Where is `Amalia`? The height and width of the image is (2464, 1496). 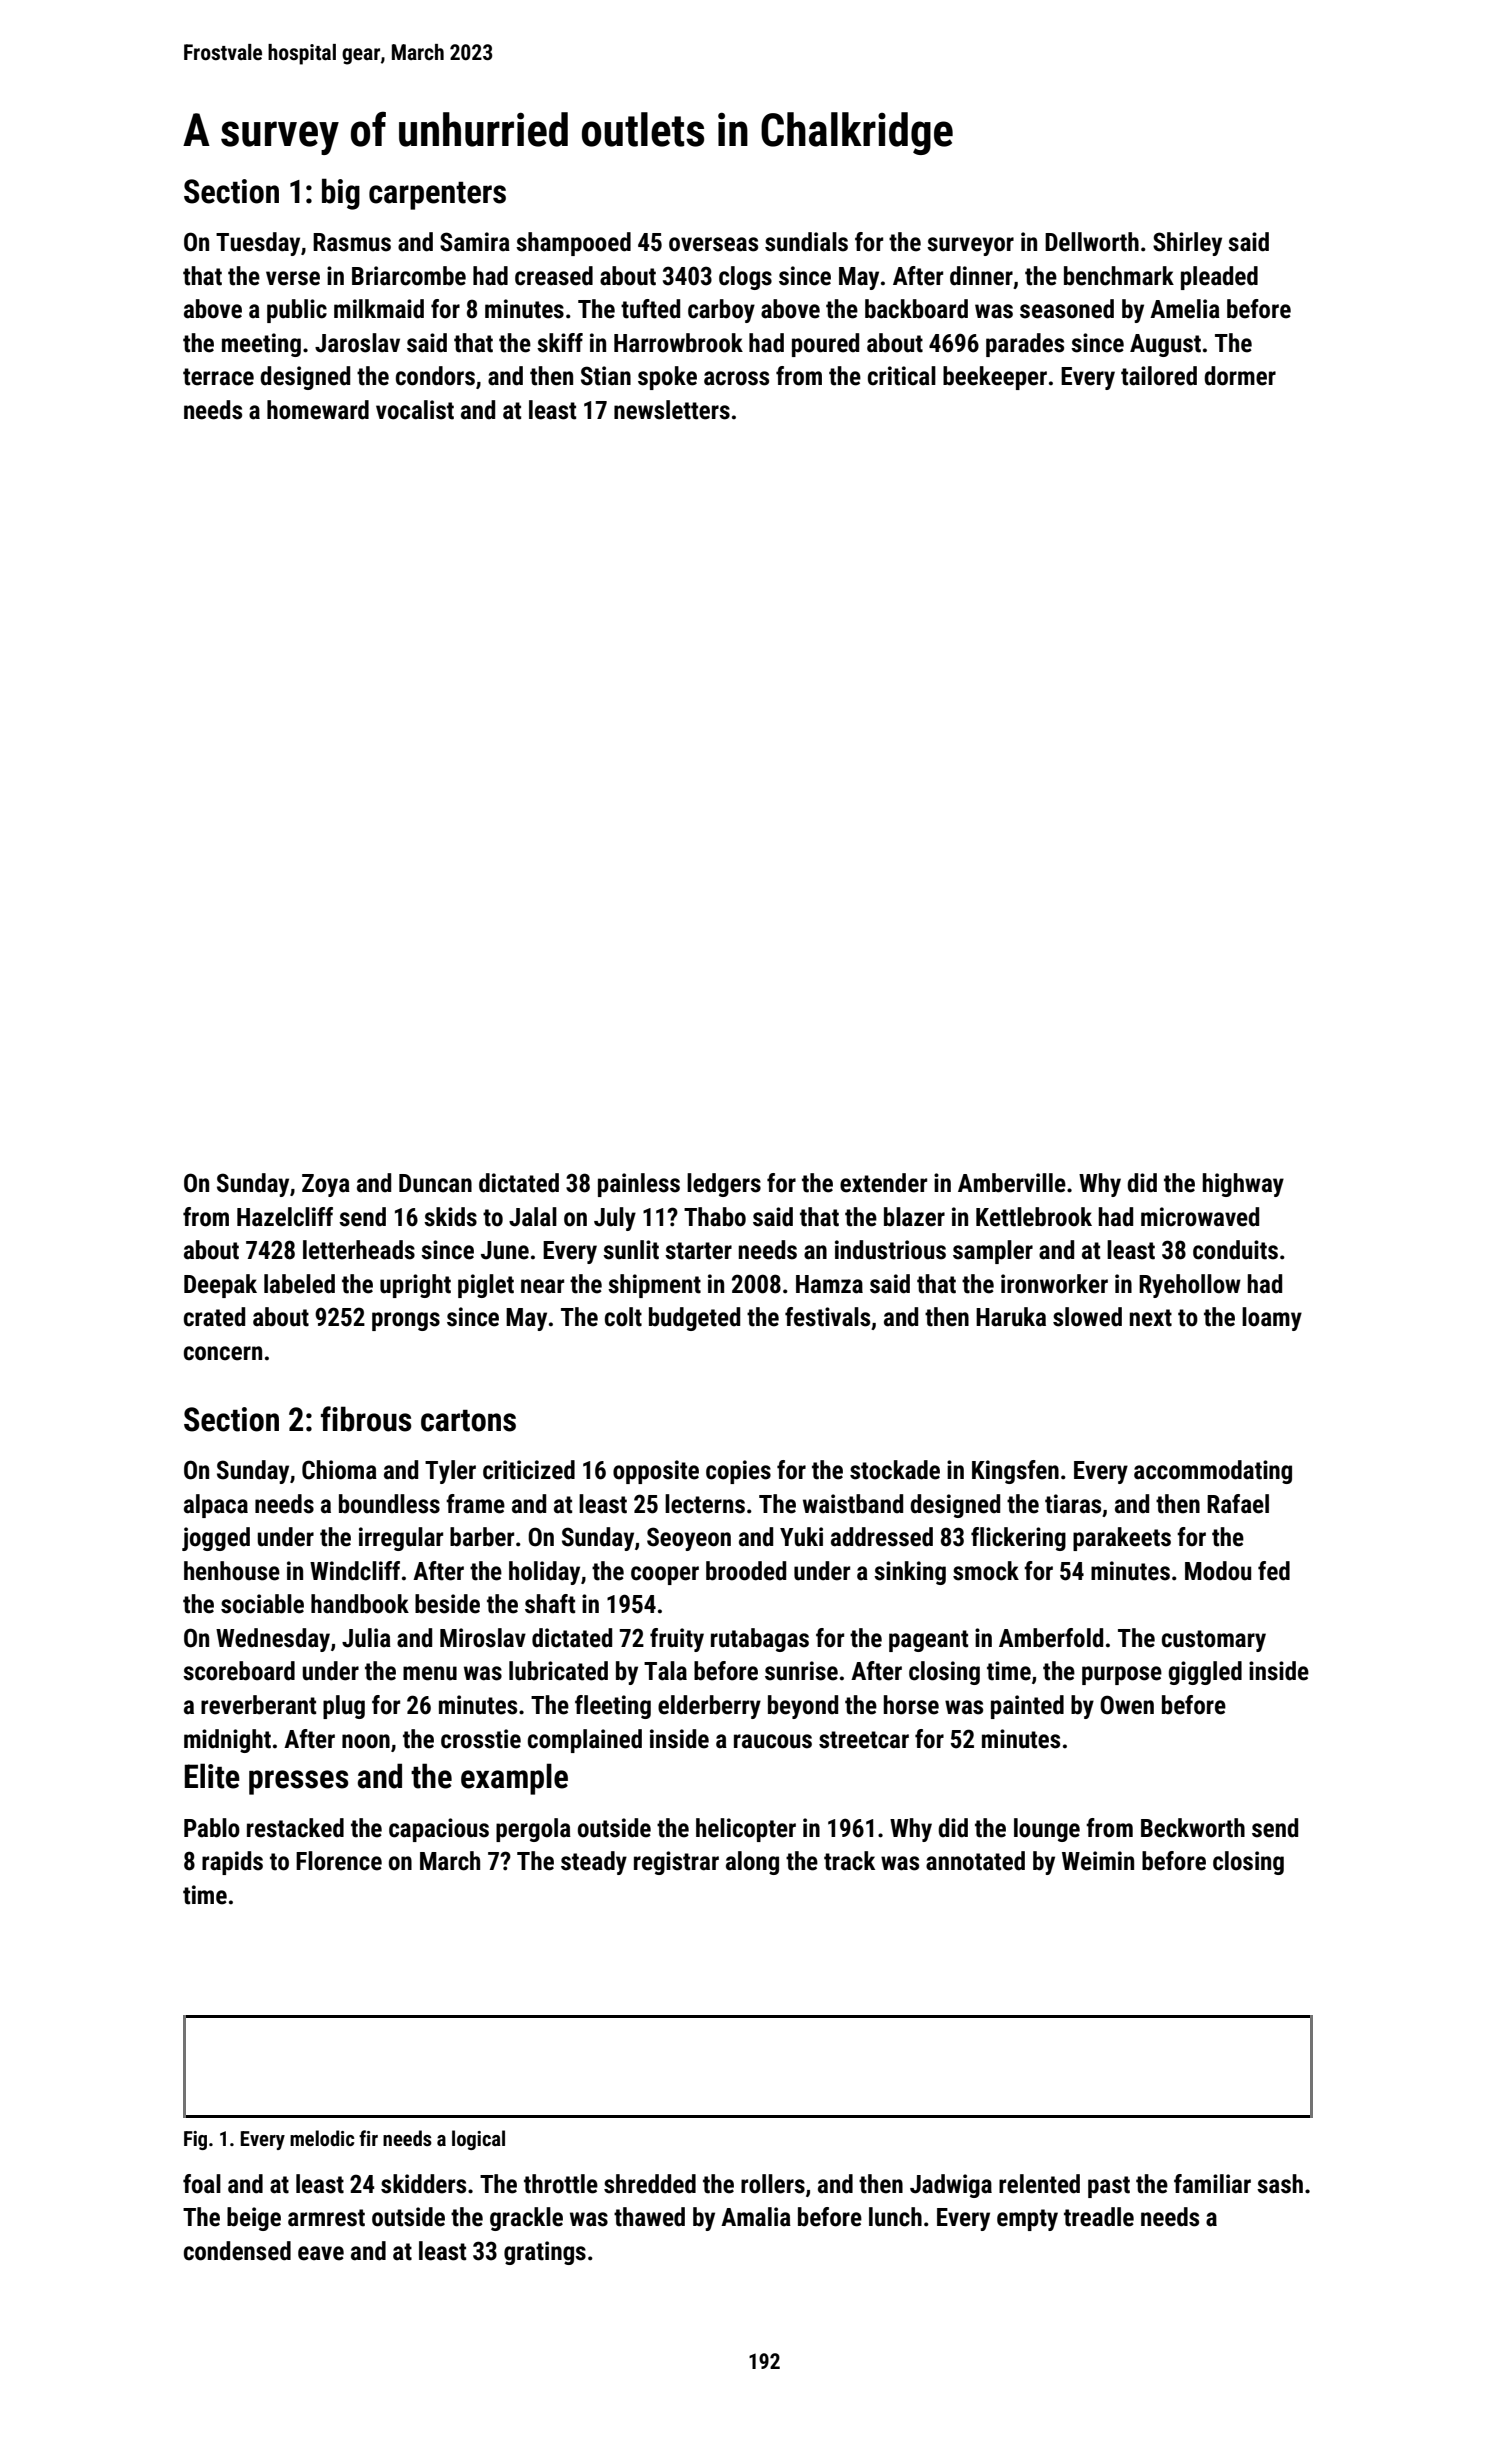 Amalia is located at coordinates (756, 2217).
